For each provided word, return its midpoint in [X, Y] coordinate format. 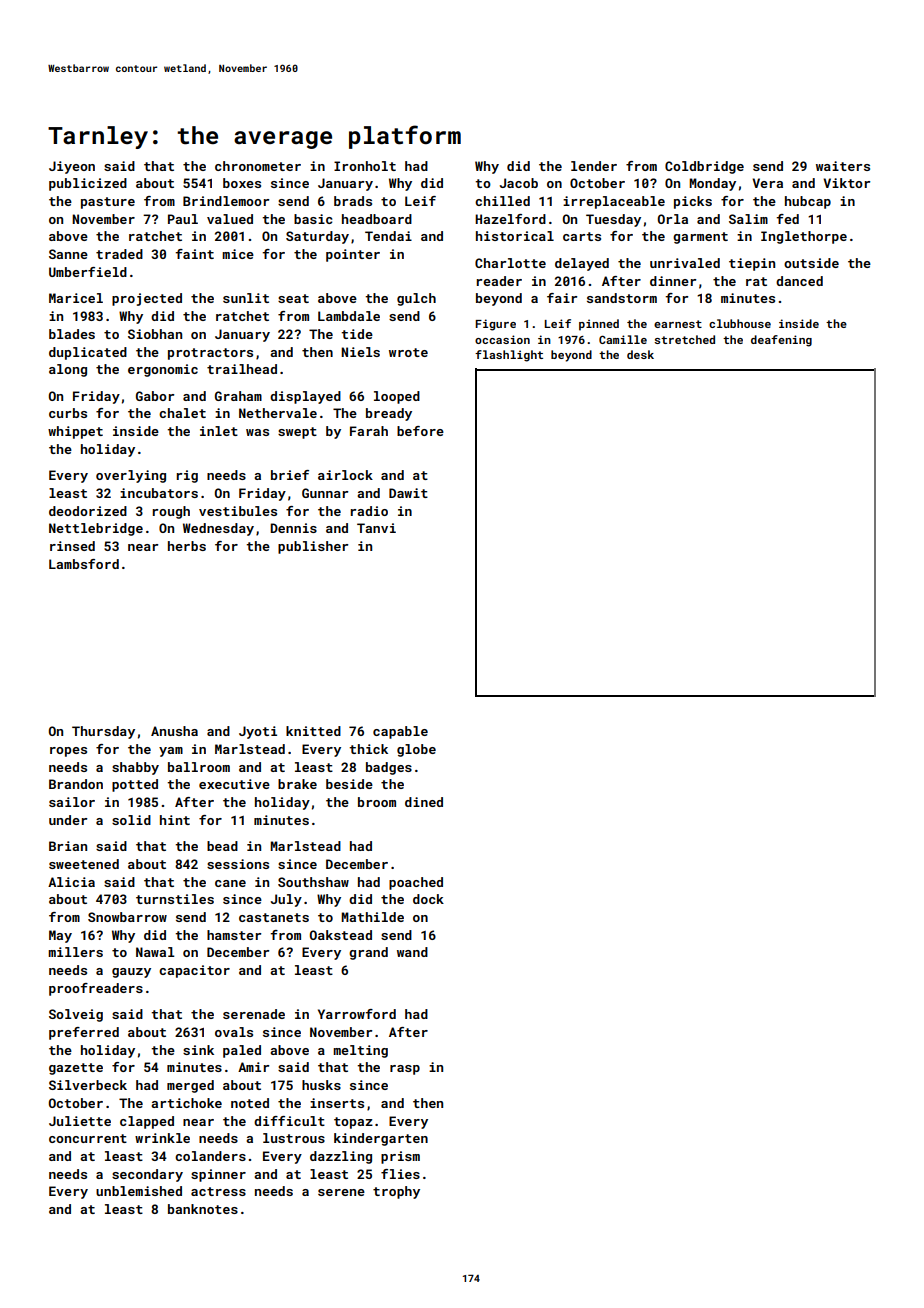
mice [238, 254]
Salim [748, 219]
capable [400, 732]
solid [131, 820]
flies [400, 1174]
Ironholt [365, 166]
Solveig [76, 1015]
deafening [781, 341]
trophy [396, 1192]
